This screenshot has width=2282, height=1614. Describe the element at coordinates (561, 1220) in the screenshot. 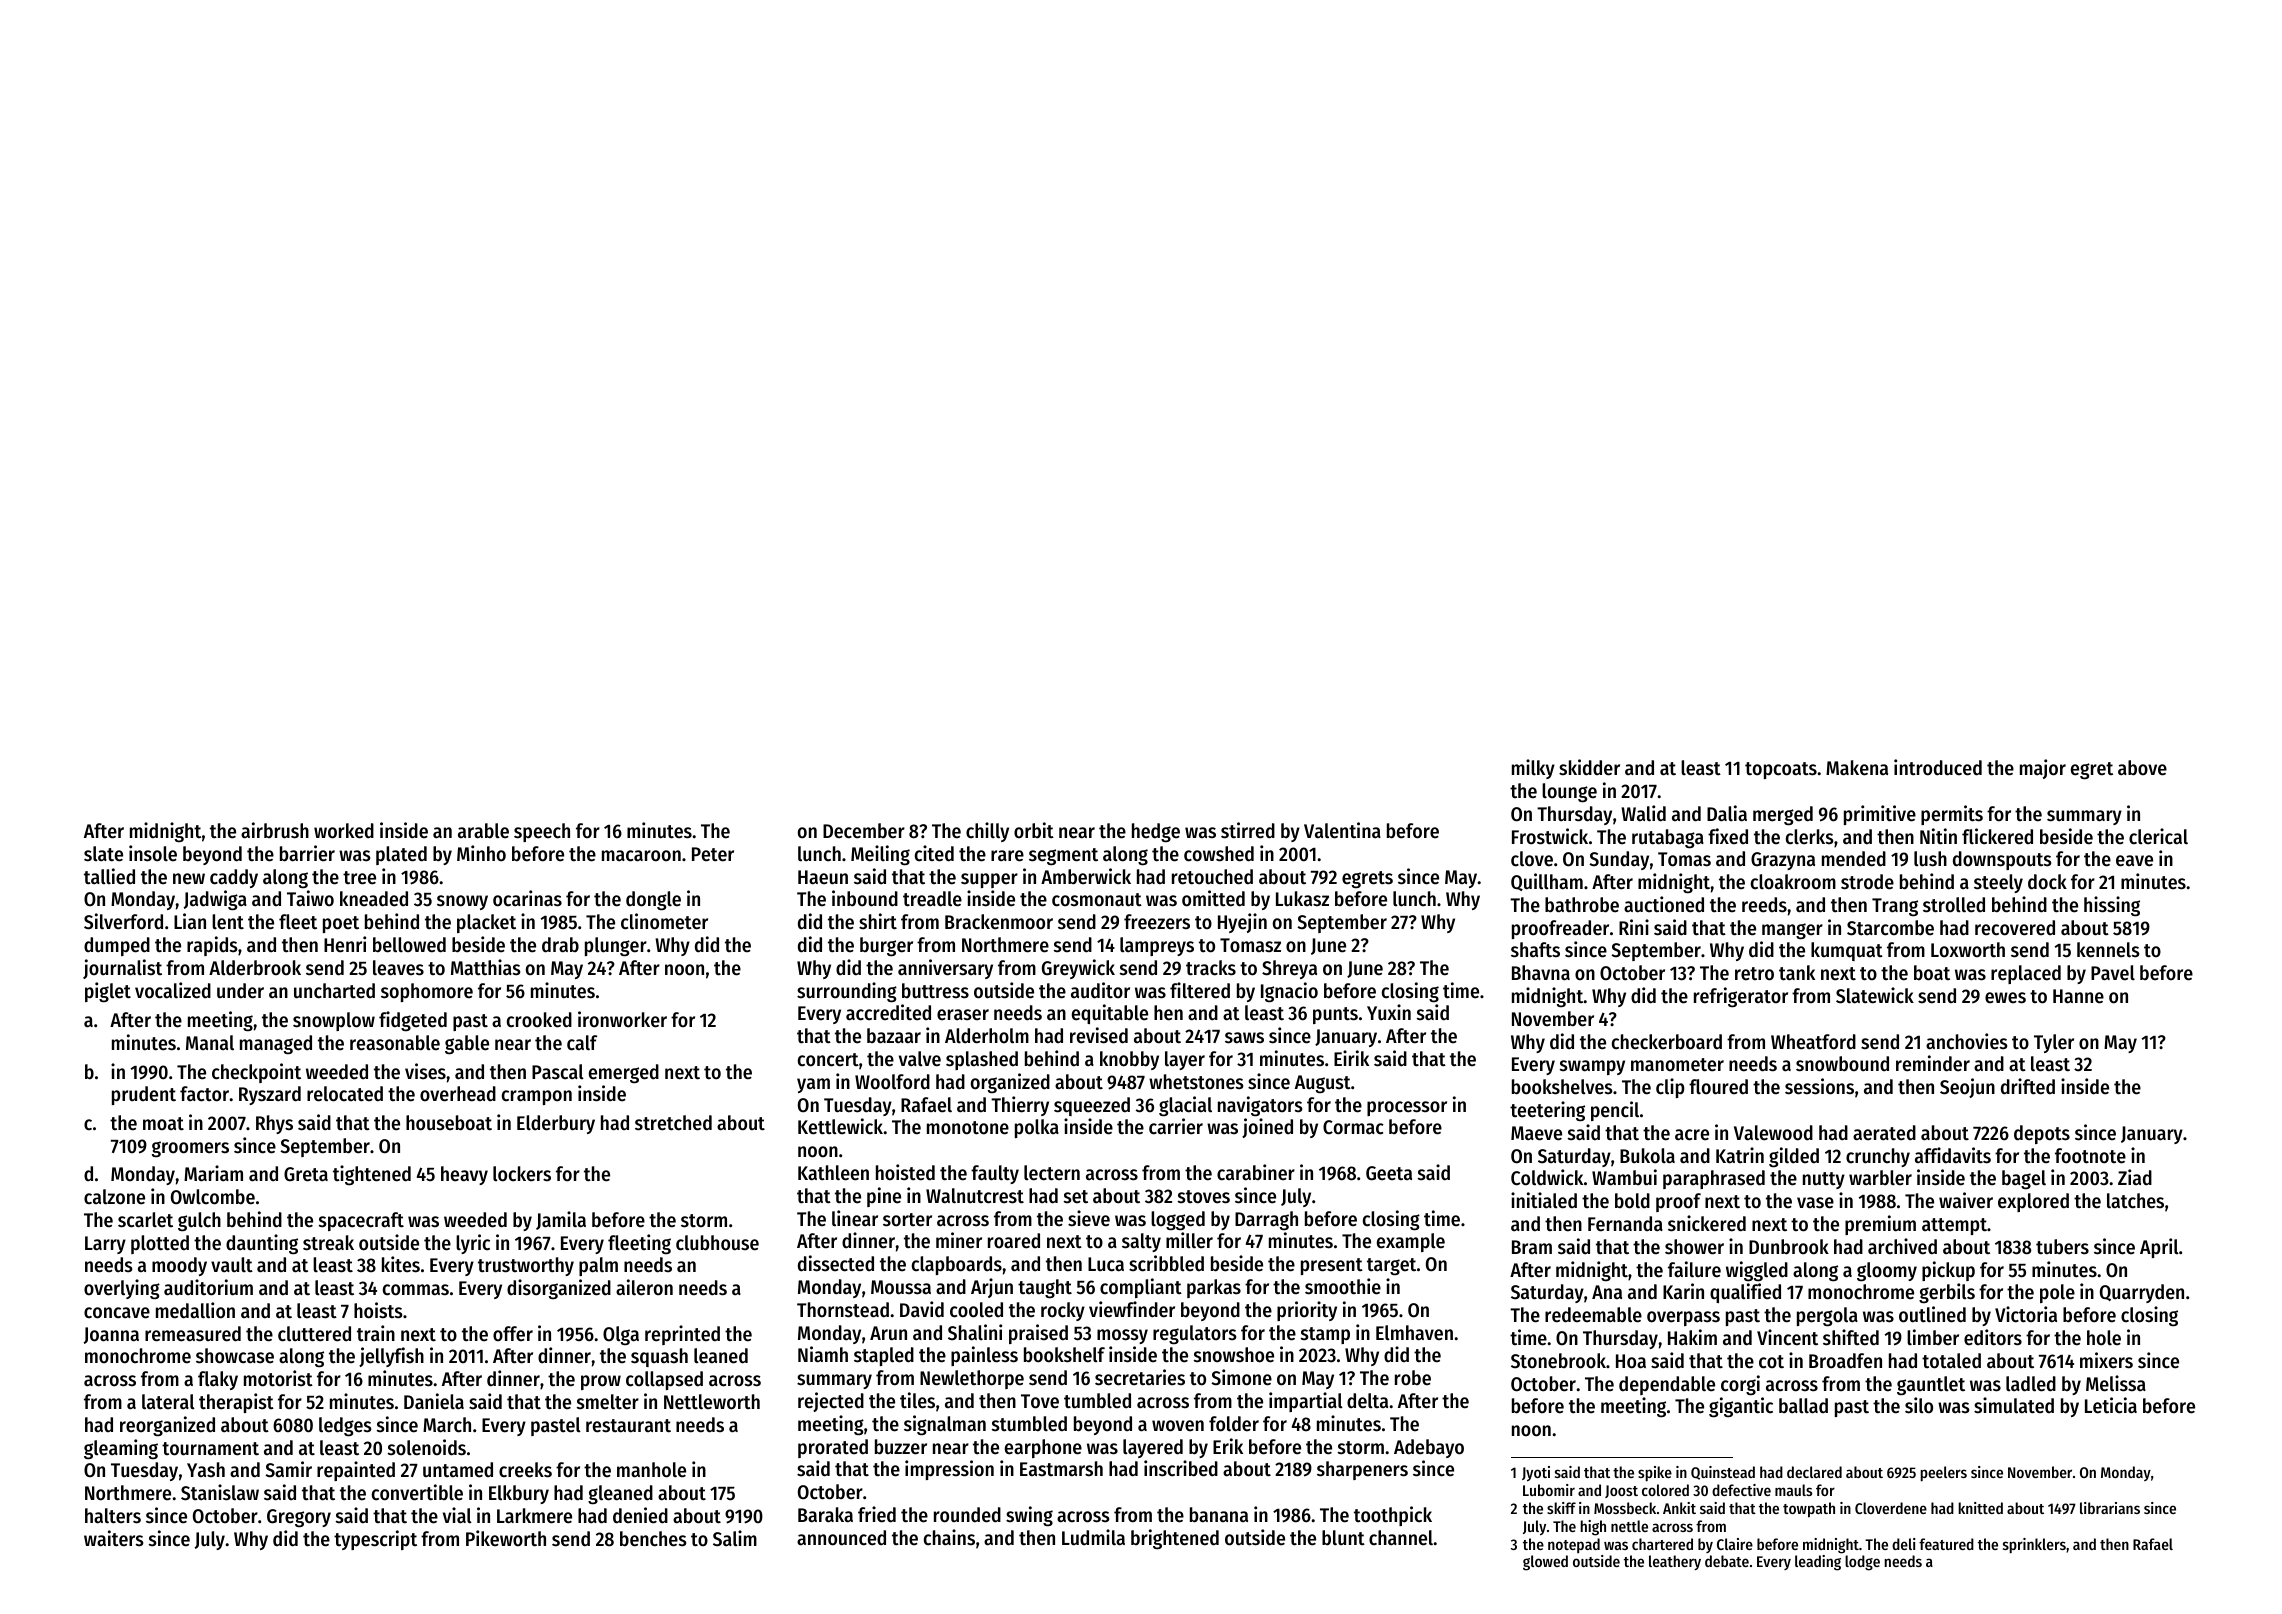

I see `Jamila` at that location.
